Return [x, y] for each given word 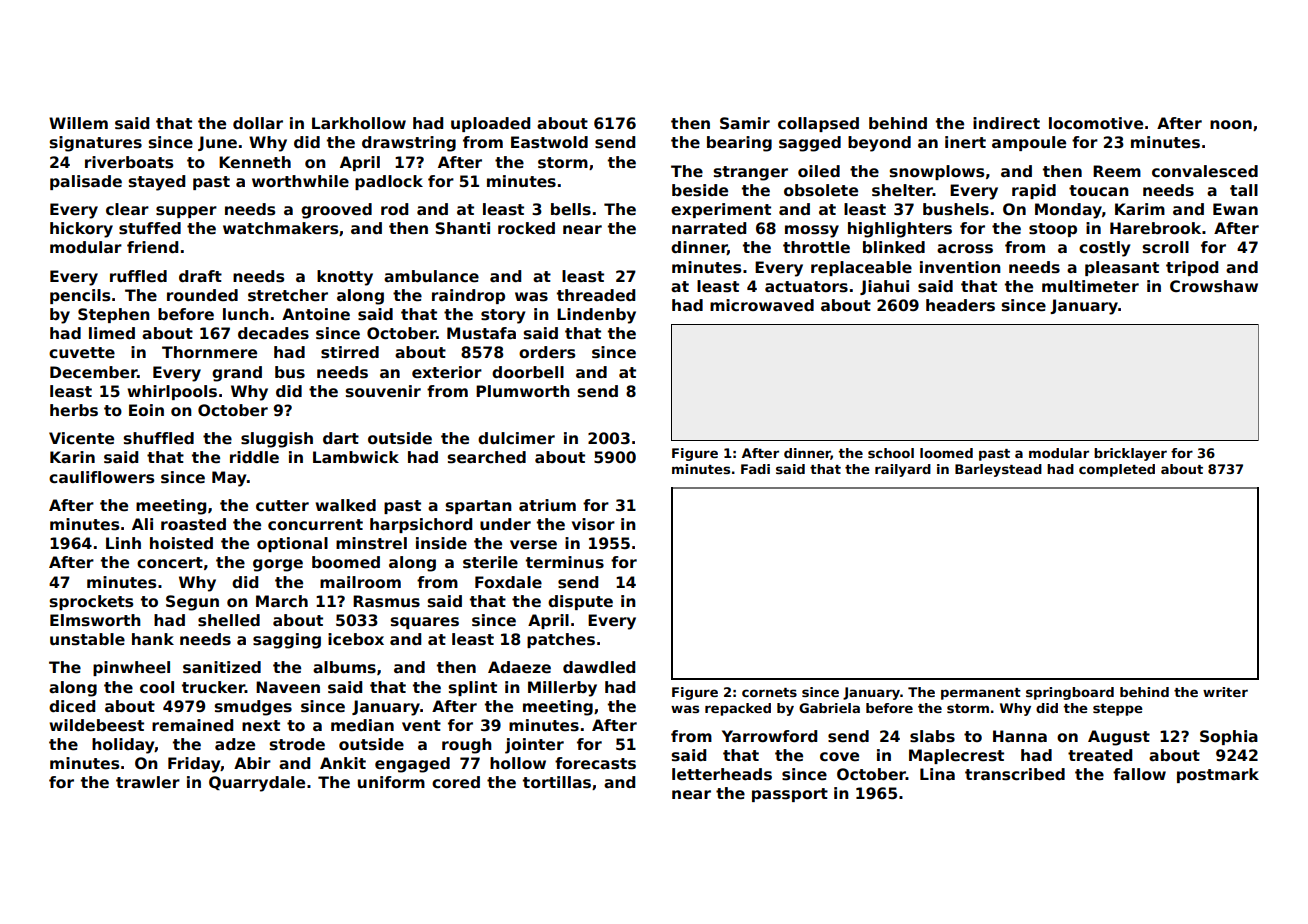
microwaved [762, 305]
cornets [769, 692]
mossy [812, 231]
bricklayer [1130, 454]
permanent [981, 694]
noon [1231, 125]
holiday [123, 746]
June [217, 143]
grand [237, 374]
